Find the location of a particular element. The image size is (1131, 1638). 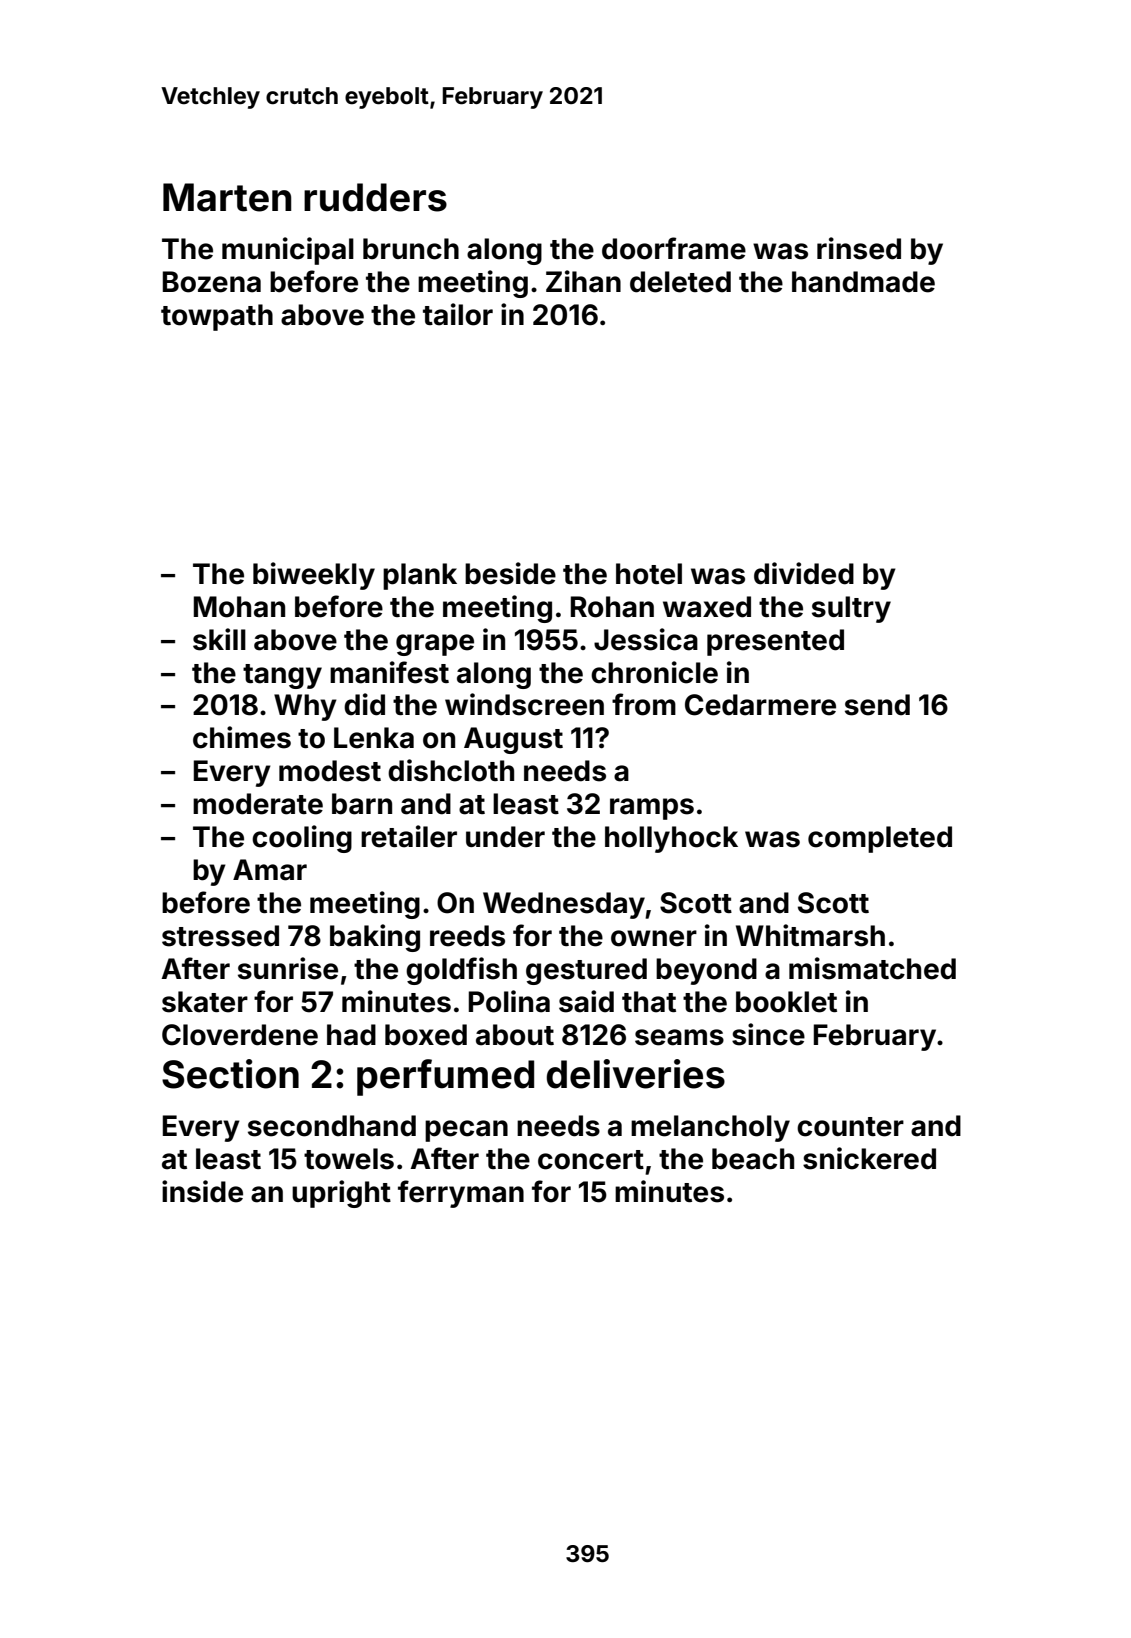

completed is located at coordinates (880, 839).
